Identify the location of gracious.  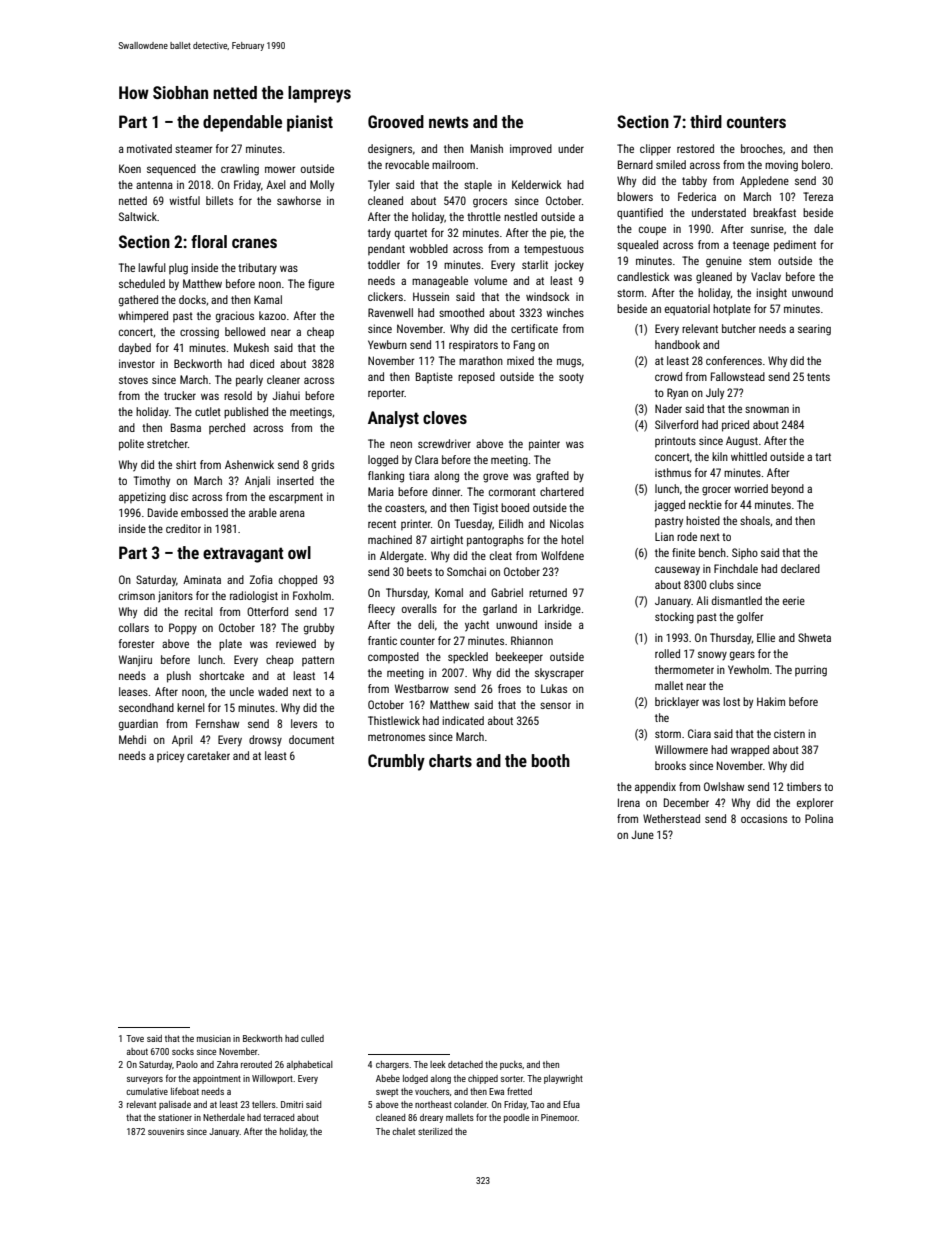
(235, 317).
